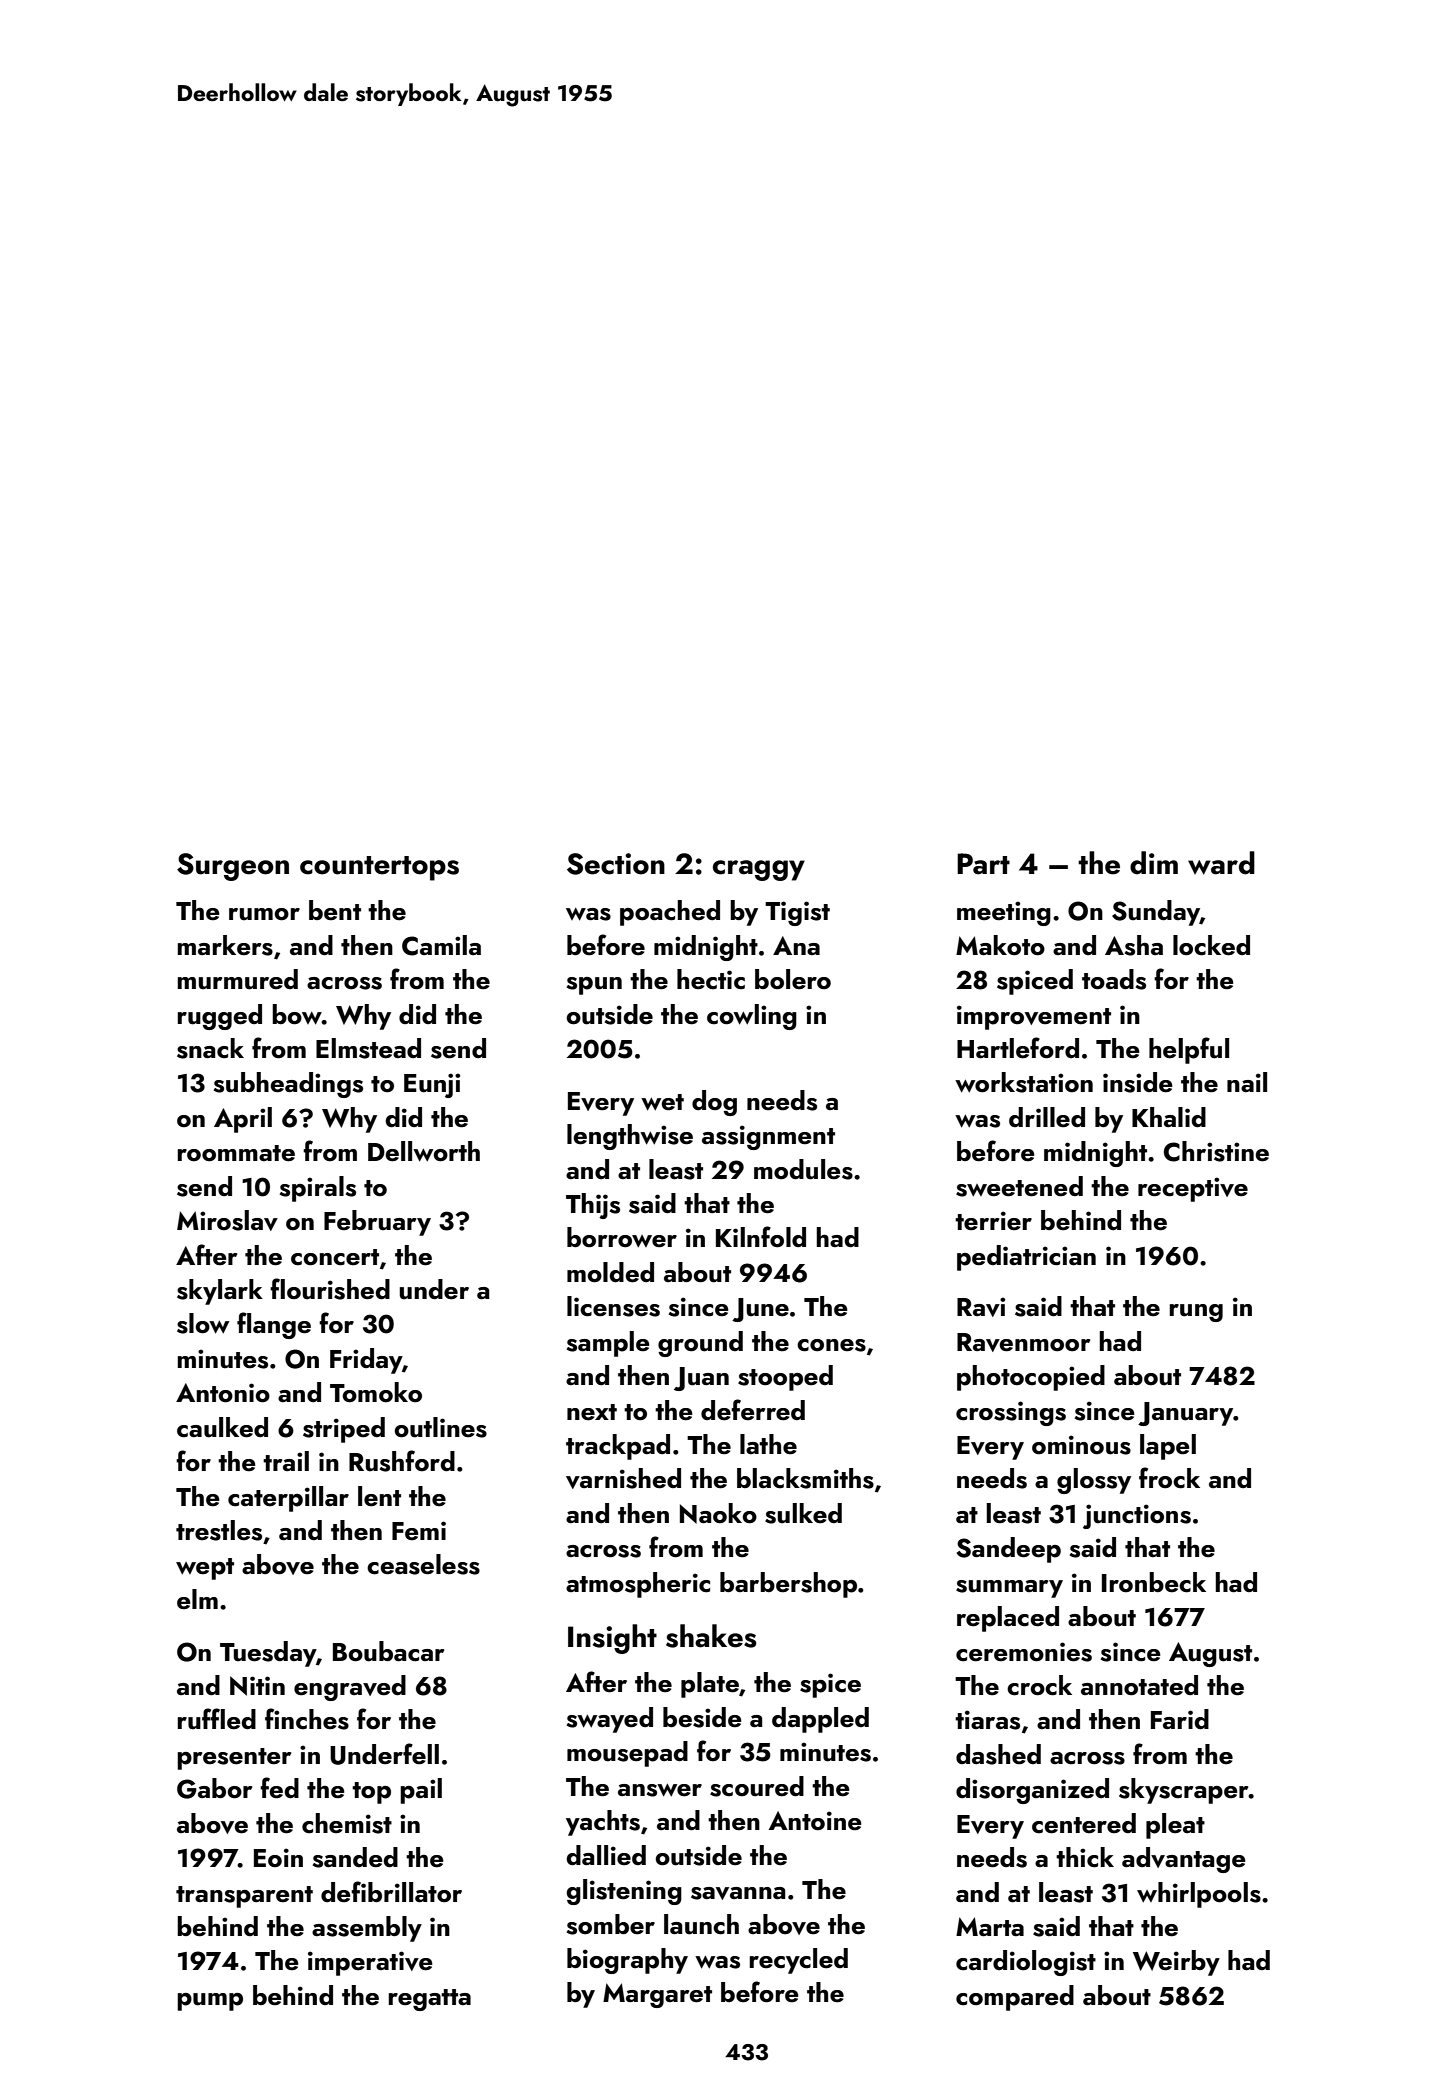 The image size is (1450, 2100). What do you see at coordinates (1139, 1685) in the page?
I see `annotated` at bounding box center [1139, 1685].
